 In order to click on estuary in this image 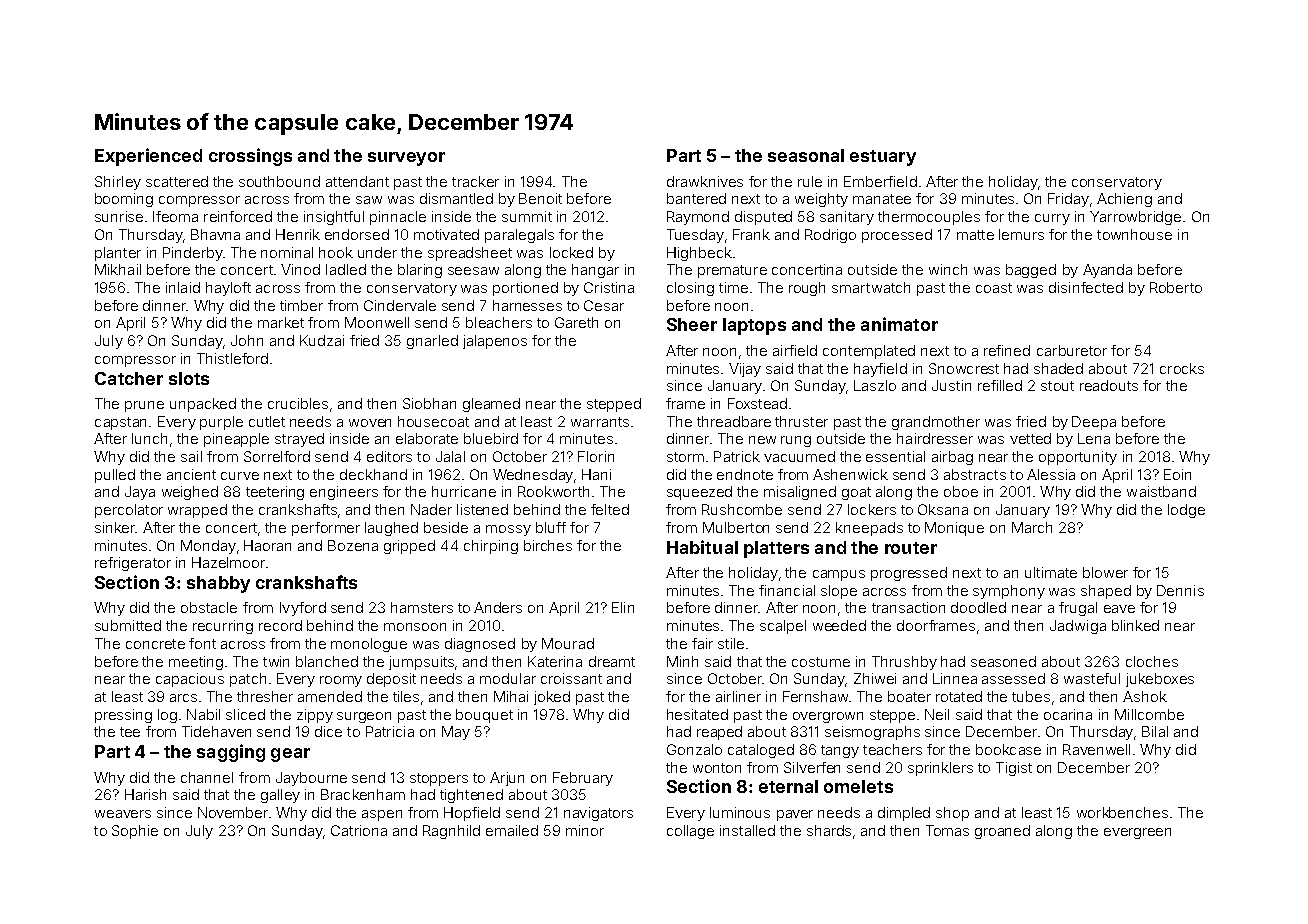, I will do `click(883, 158)`.
